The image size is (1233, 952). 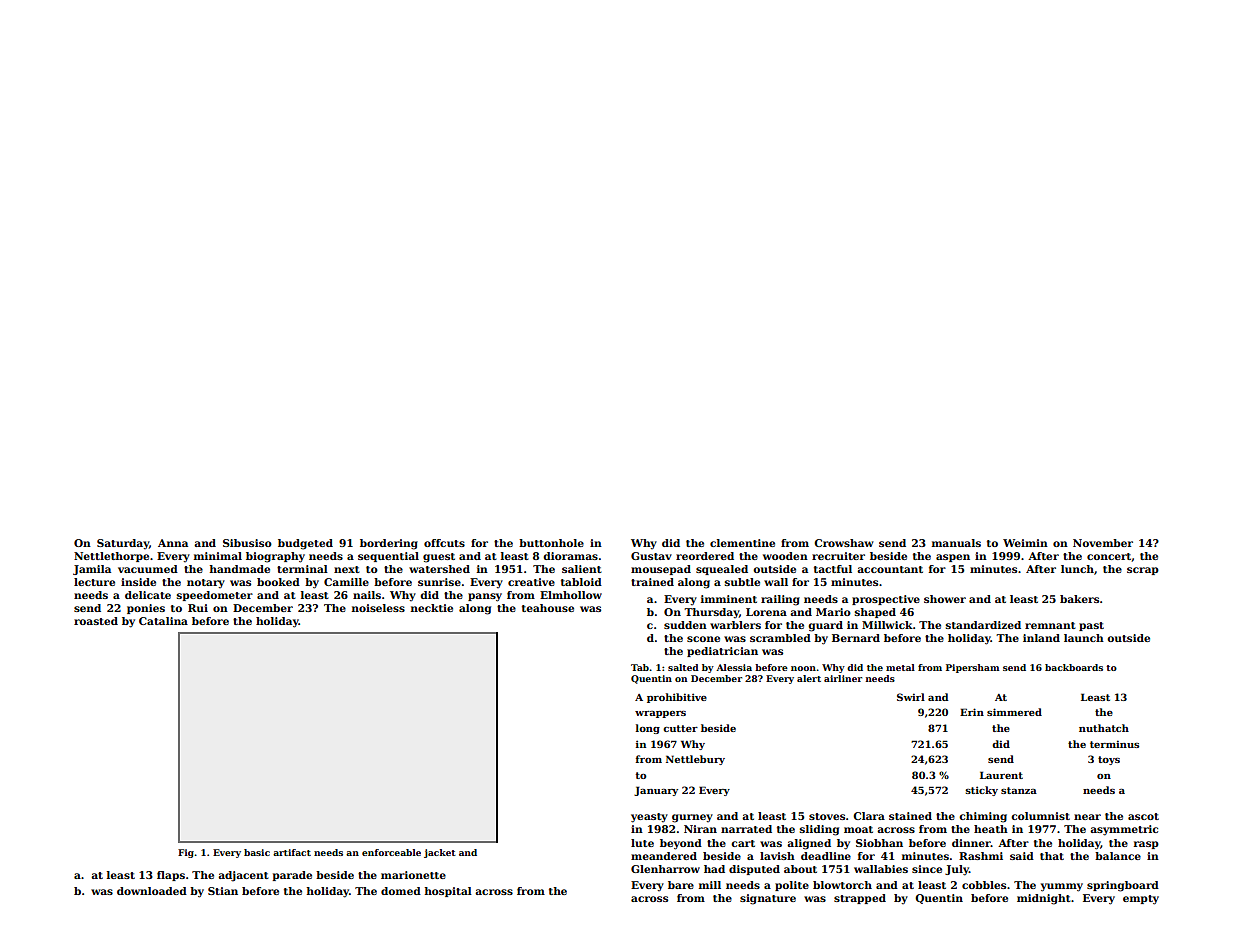 I want to click on delicate, so click(x=148, y=595).
